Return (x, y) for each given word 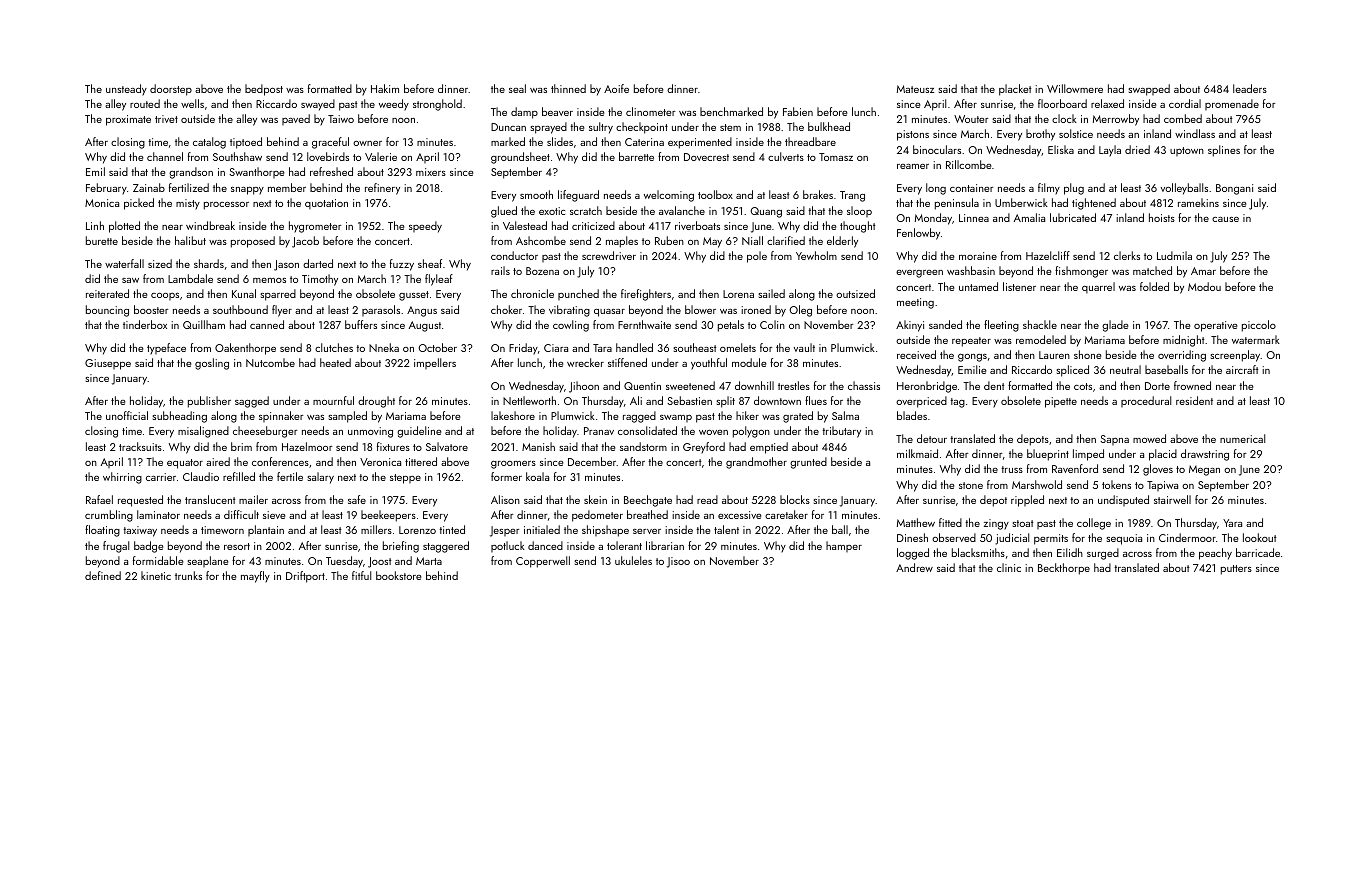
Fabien (798, 111)
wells (192, 103)
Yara (1232, 523)
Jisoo (678, 562)
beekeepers (388, 516)
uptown (1187, 151)
